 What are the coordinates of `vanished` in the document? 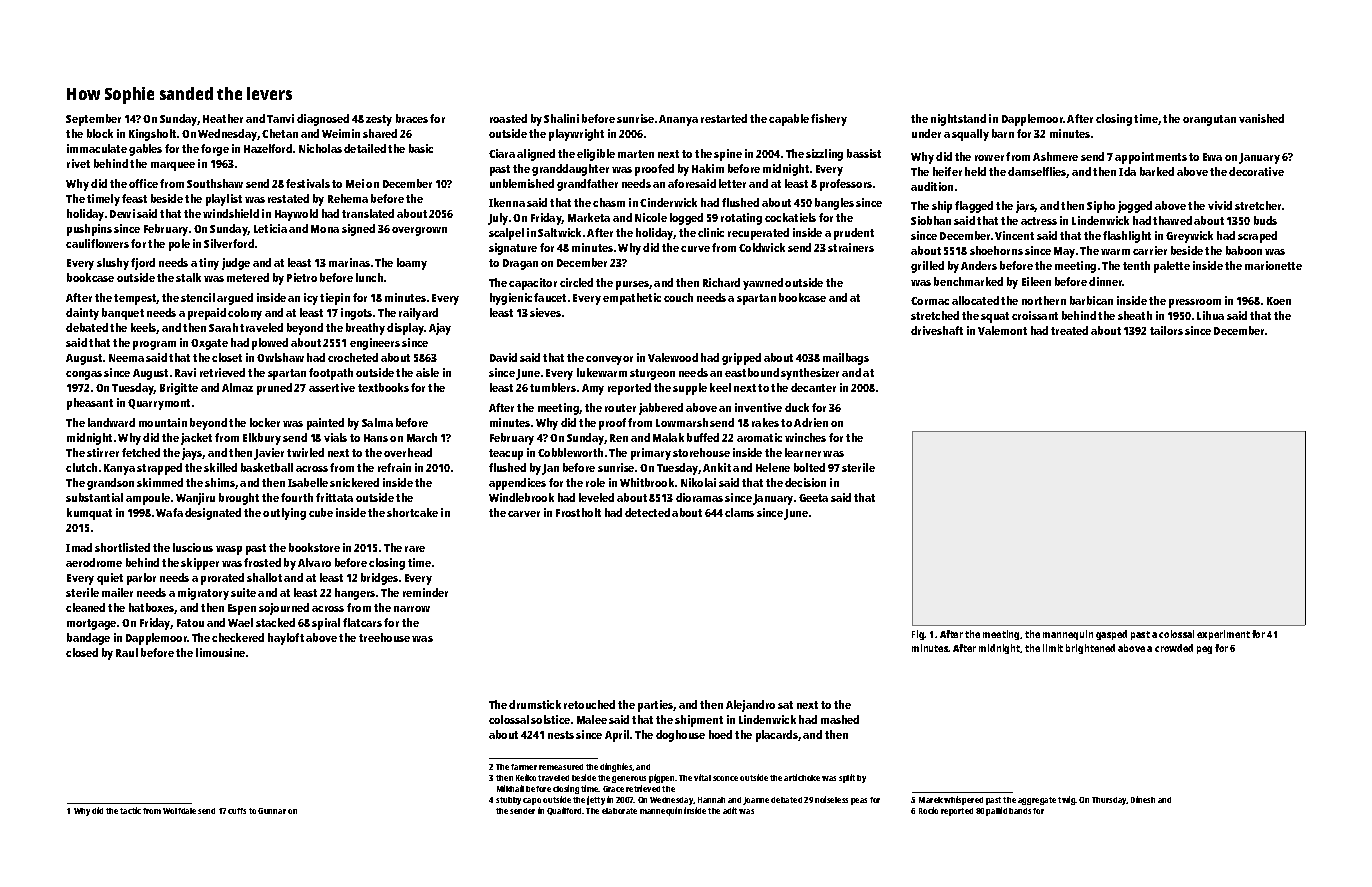 It's located at (1261, 118).
